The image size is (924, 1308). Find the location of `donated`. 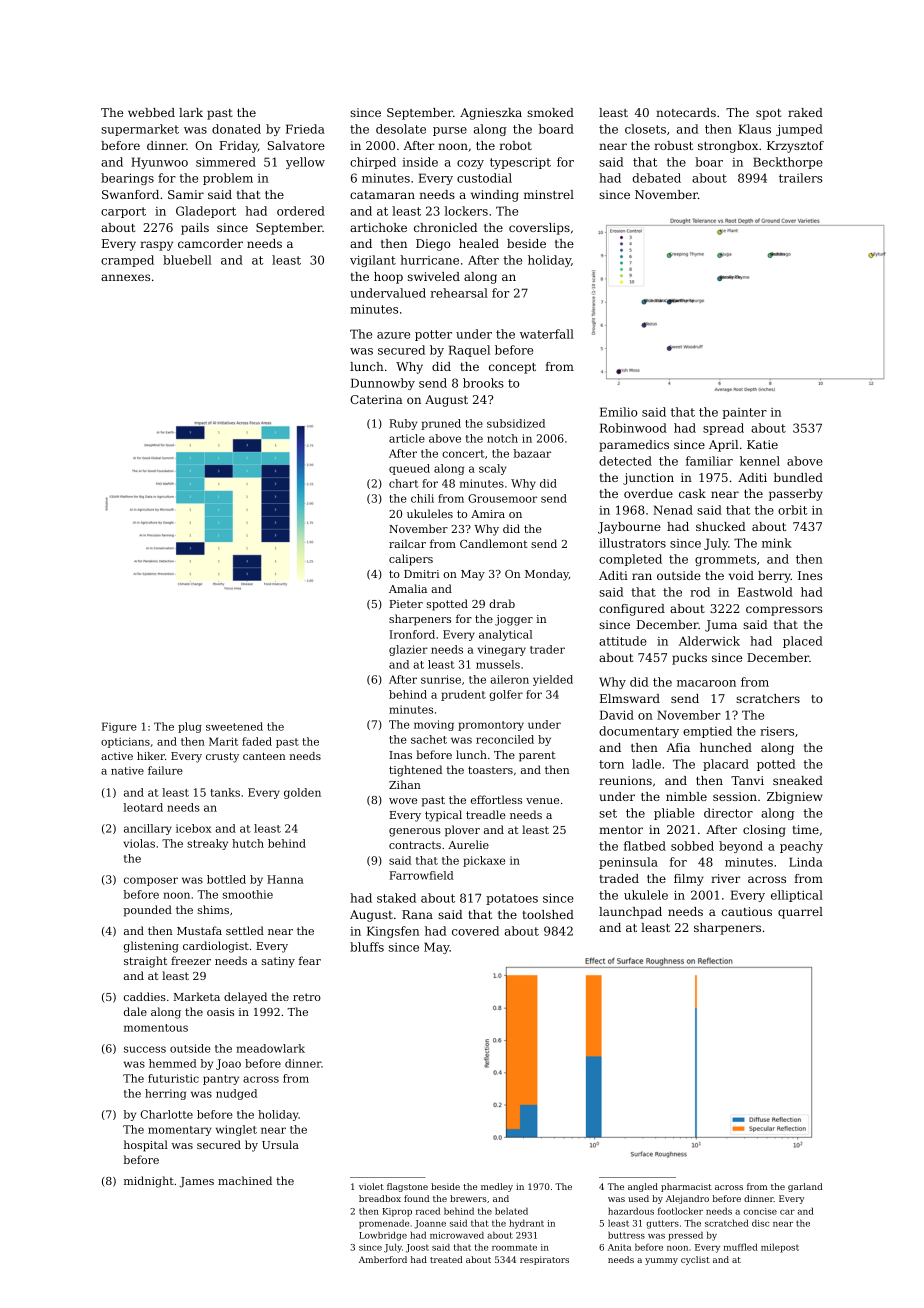

donated is located at coordinates (236, 129).
